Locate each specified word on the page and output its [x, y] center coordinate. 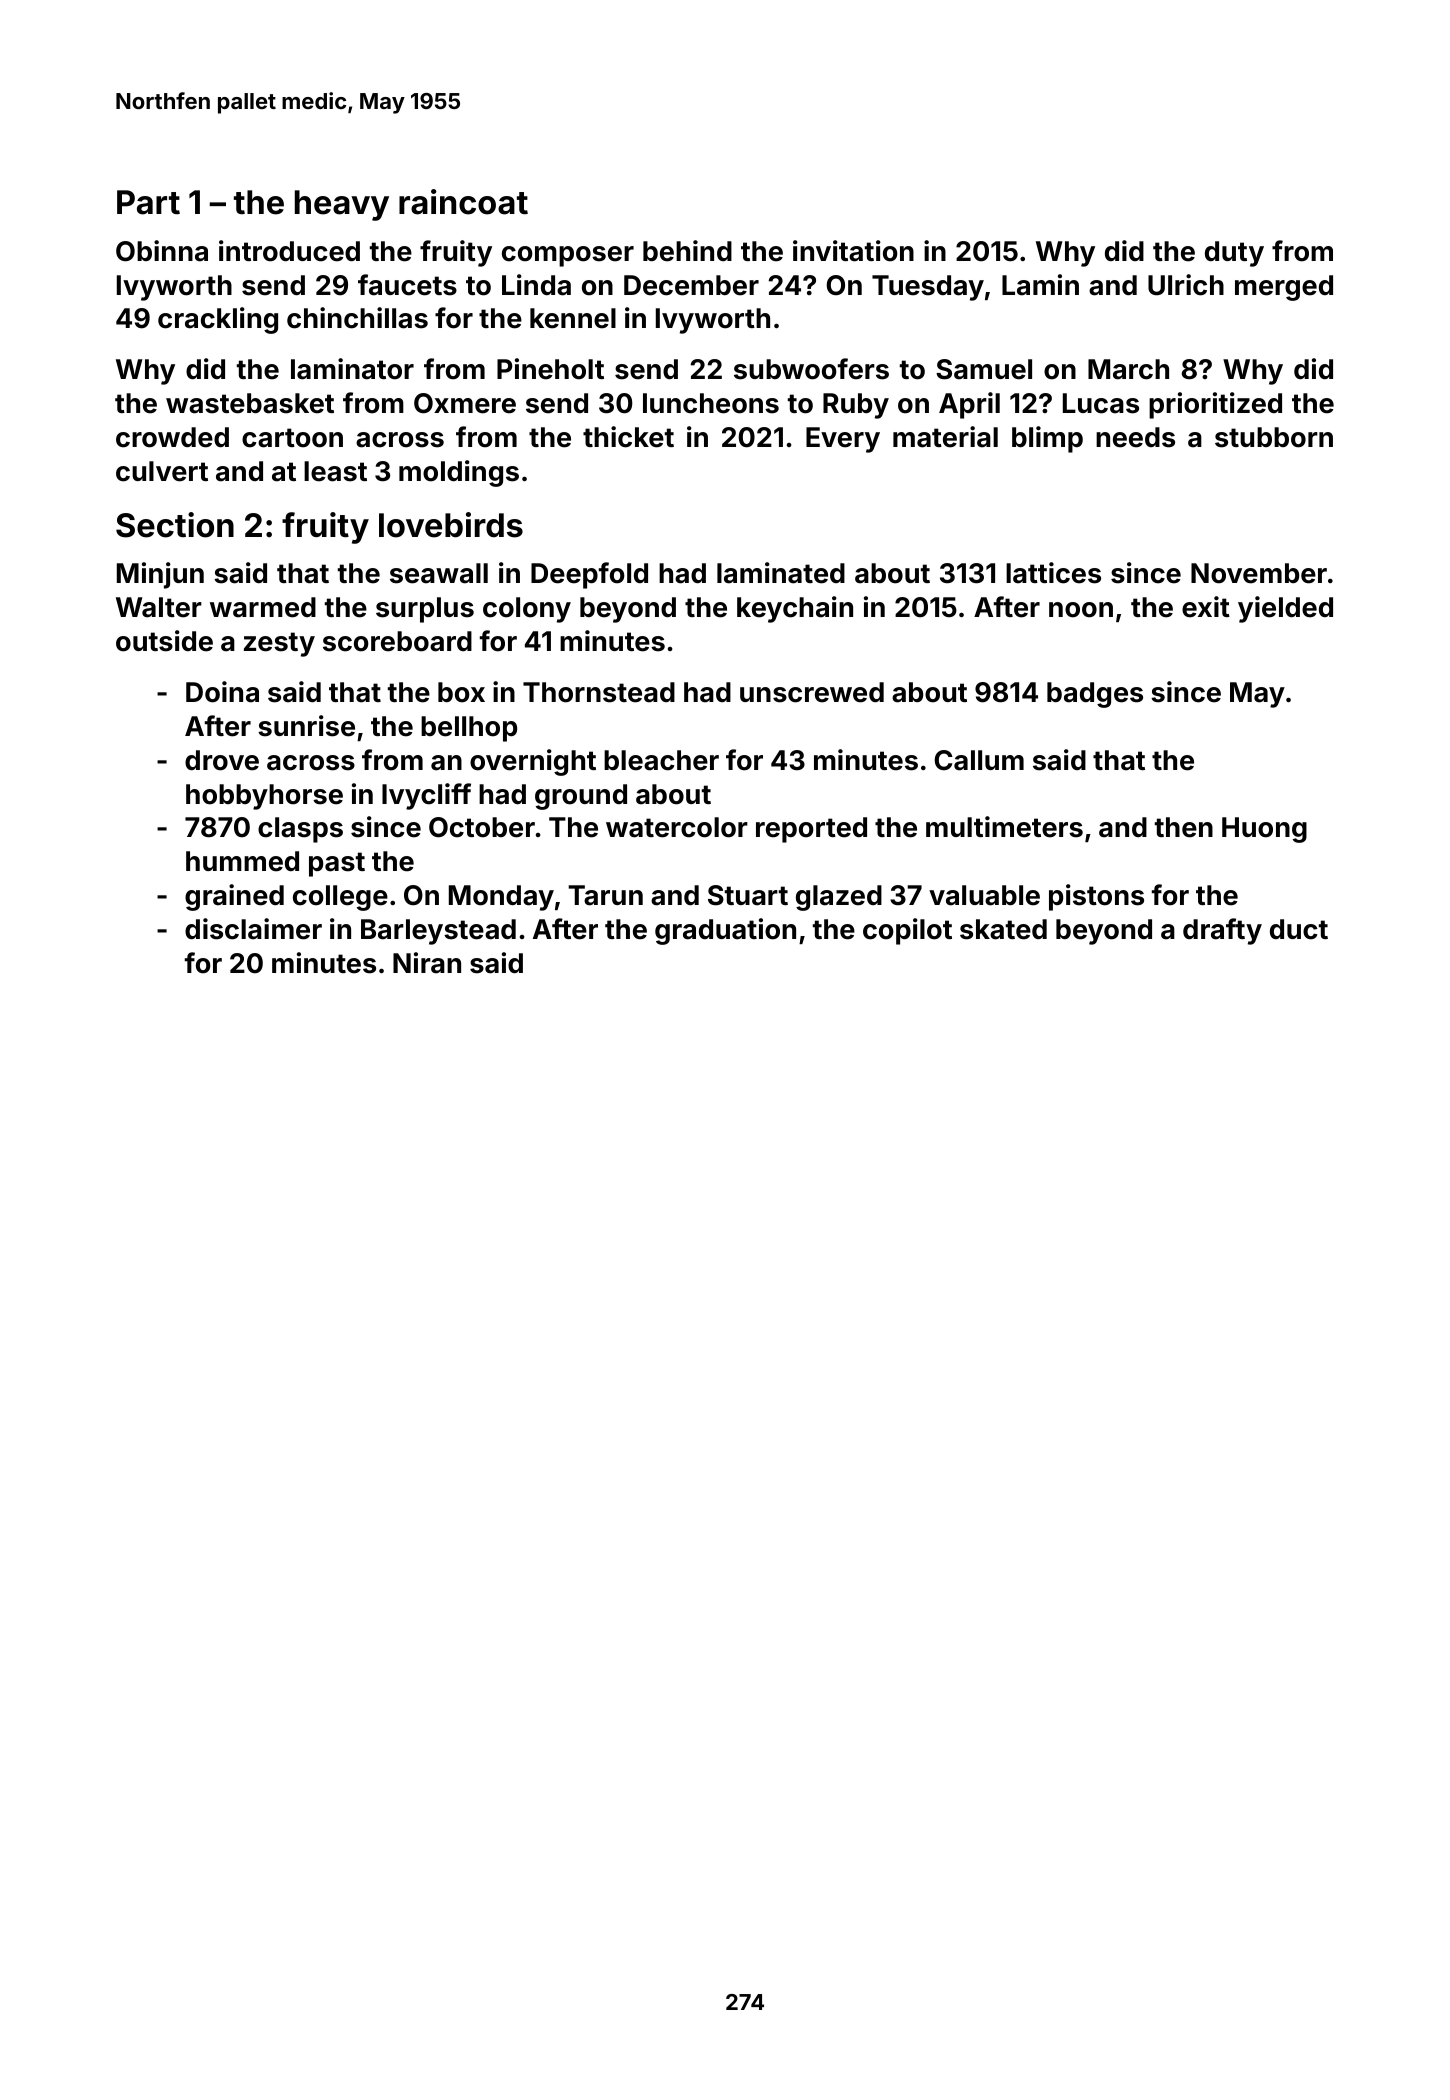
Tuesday [928, 288]
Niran [427, 963]
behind [687, 251]
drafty [1222, 931]
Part [148, 202]
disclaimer [253, 929]
